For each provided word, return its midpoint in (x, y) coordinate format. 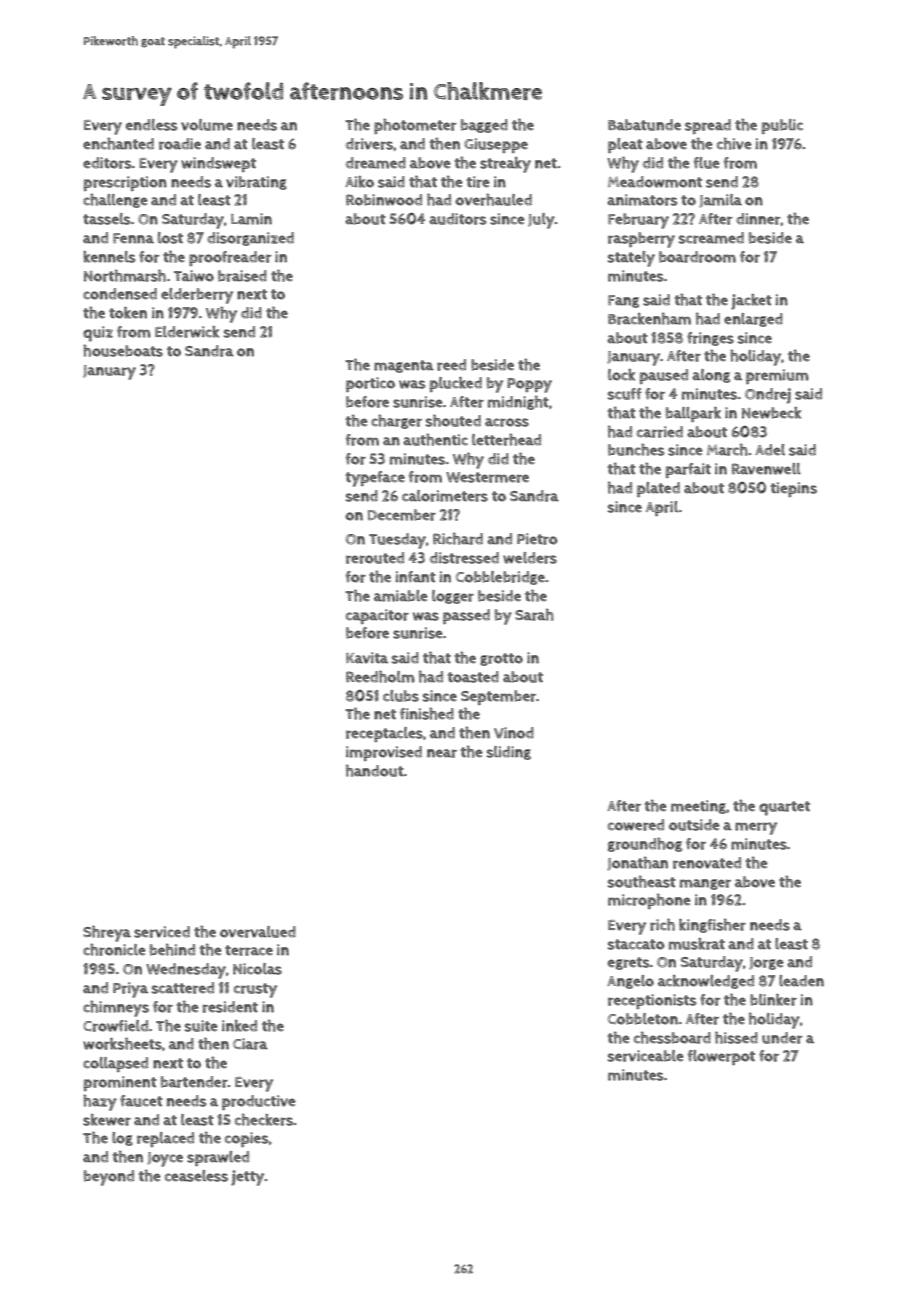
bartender (194, 1082)
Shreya (107, 933)
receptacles (384, 734)
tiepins (794, 489)
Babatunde (644, 125)
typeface (375, 479)
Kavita (367, 658)
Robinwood (384, 200)
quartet (784, 808)
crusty (255, 990)
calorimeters (445, 496)
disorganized (250, 239)
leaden (801, 981)
